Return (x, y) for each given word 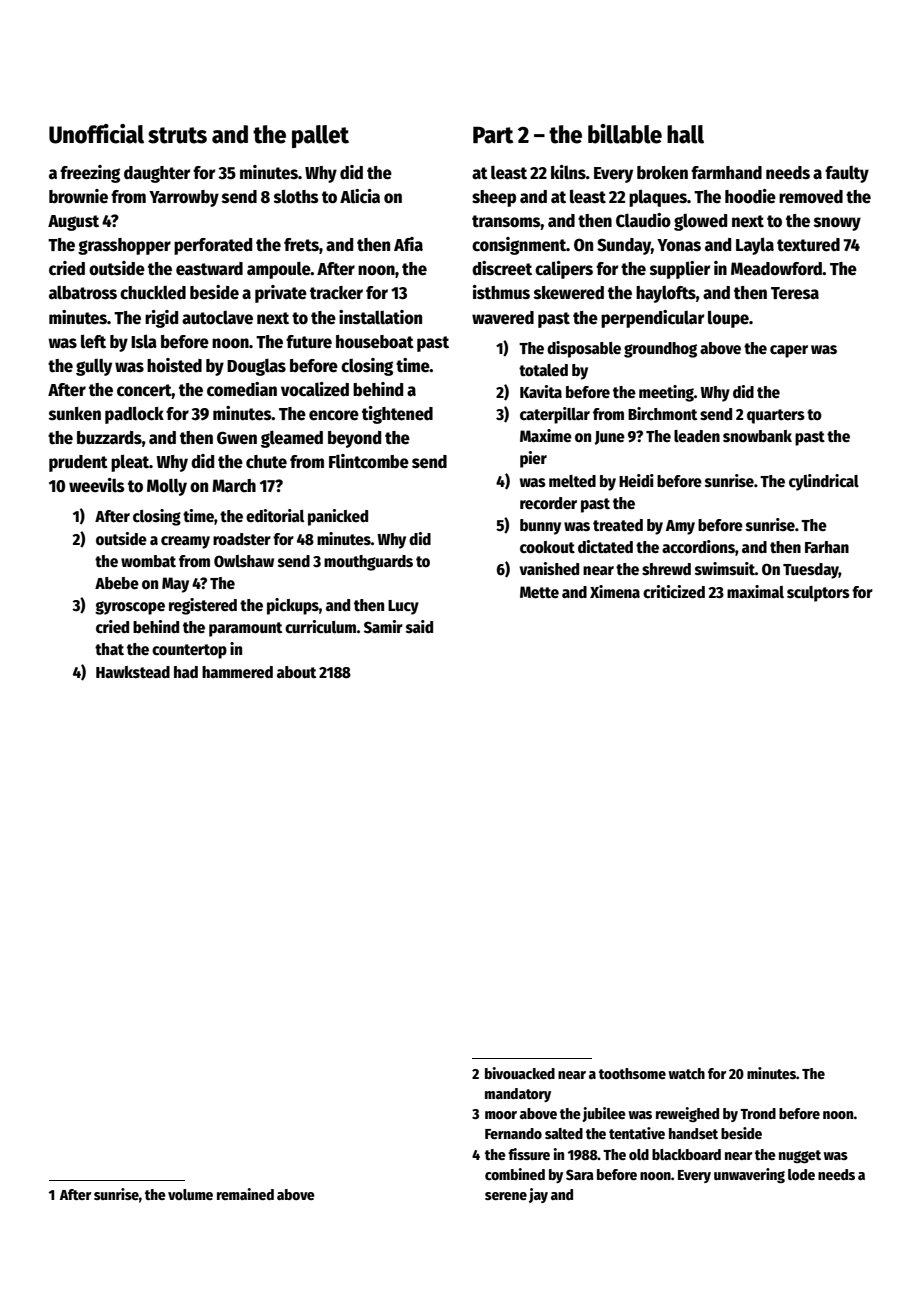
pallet (320, 136)
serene (506, 1196)
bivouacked (520, 1073)
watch (686, 1073)
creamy (185, 542)
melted (572, 481)
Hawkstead (133, 672)
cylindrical (824, 482)
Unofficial (96, 134)
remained (245, 1194)
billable (625, 134)
